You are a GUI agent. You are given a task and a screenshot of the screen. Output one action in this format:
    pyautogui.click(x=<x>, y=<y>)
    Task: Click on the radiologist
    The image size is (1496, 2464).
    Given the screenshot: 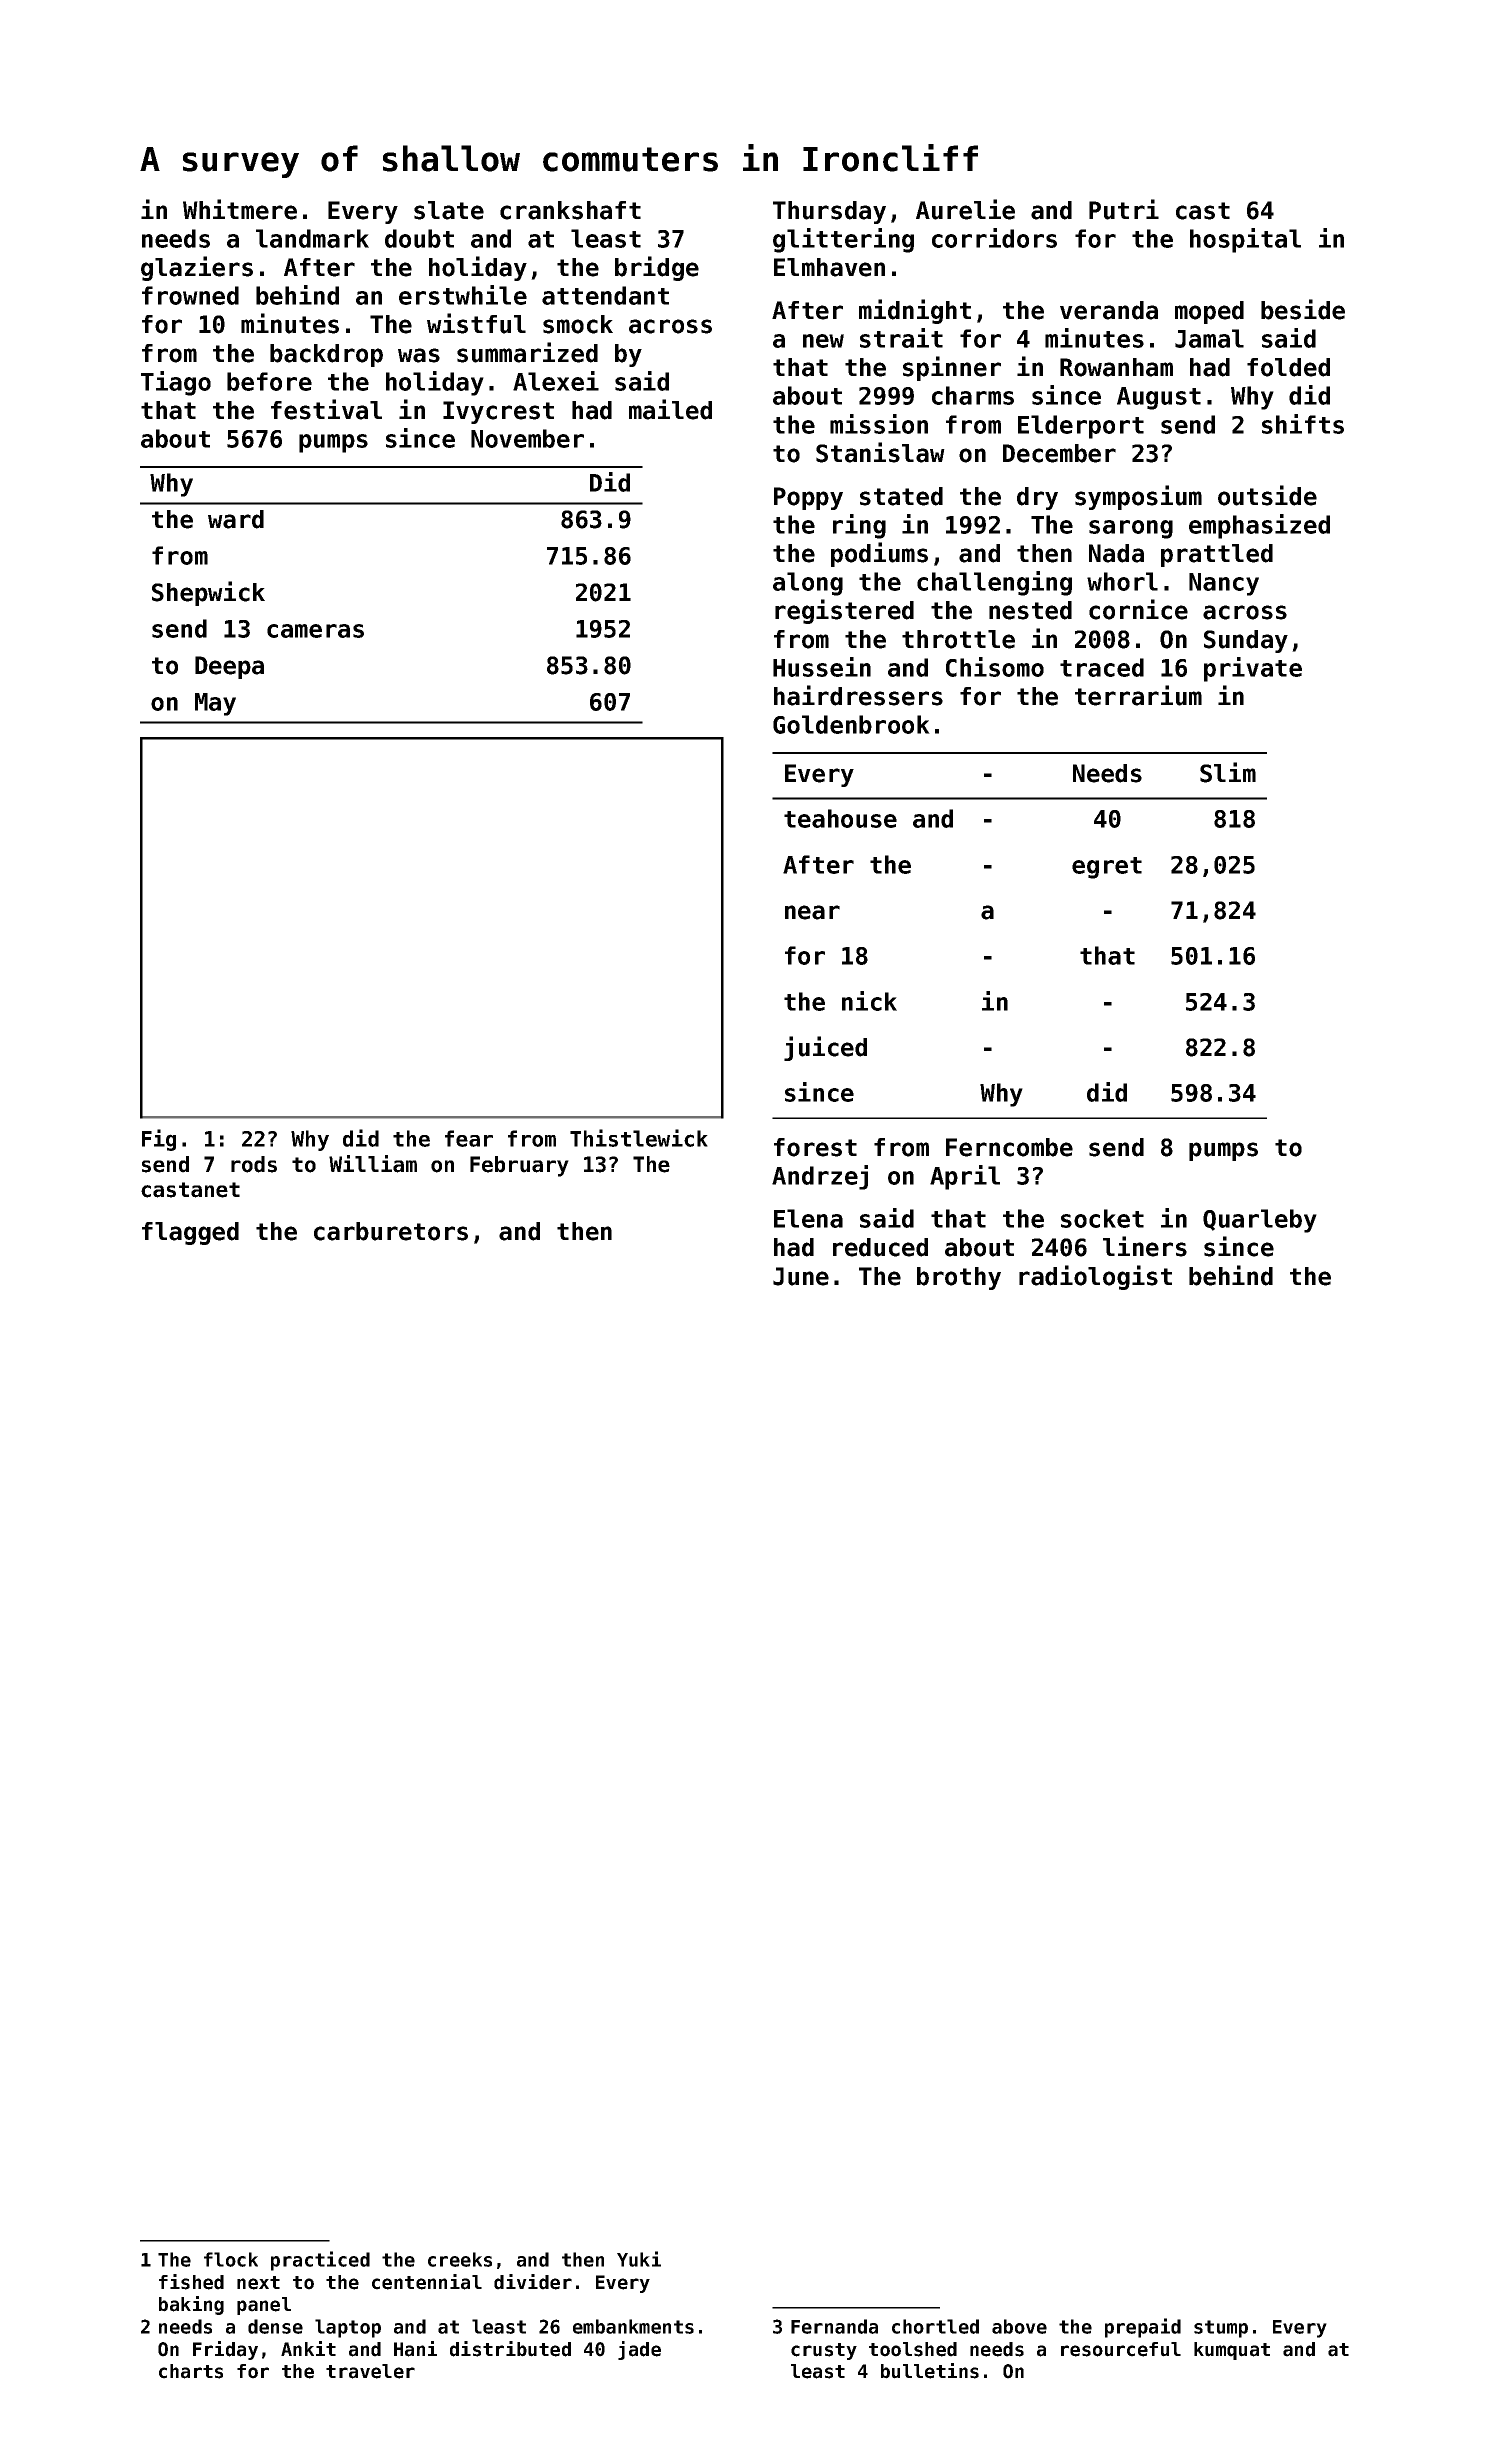 What is the action you would take?
    pyautogui.click(x=1095, y=1277)
